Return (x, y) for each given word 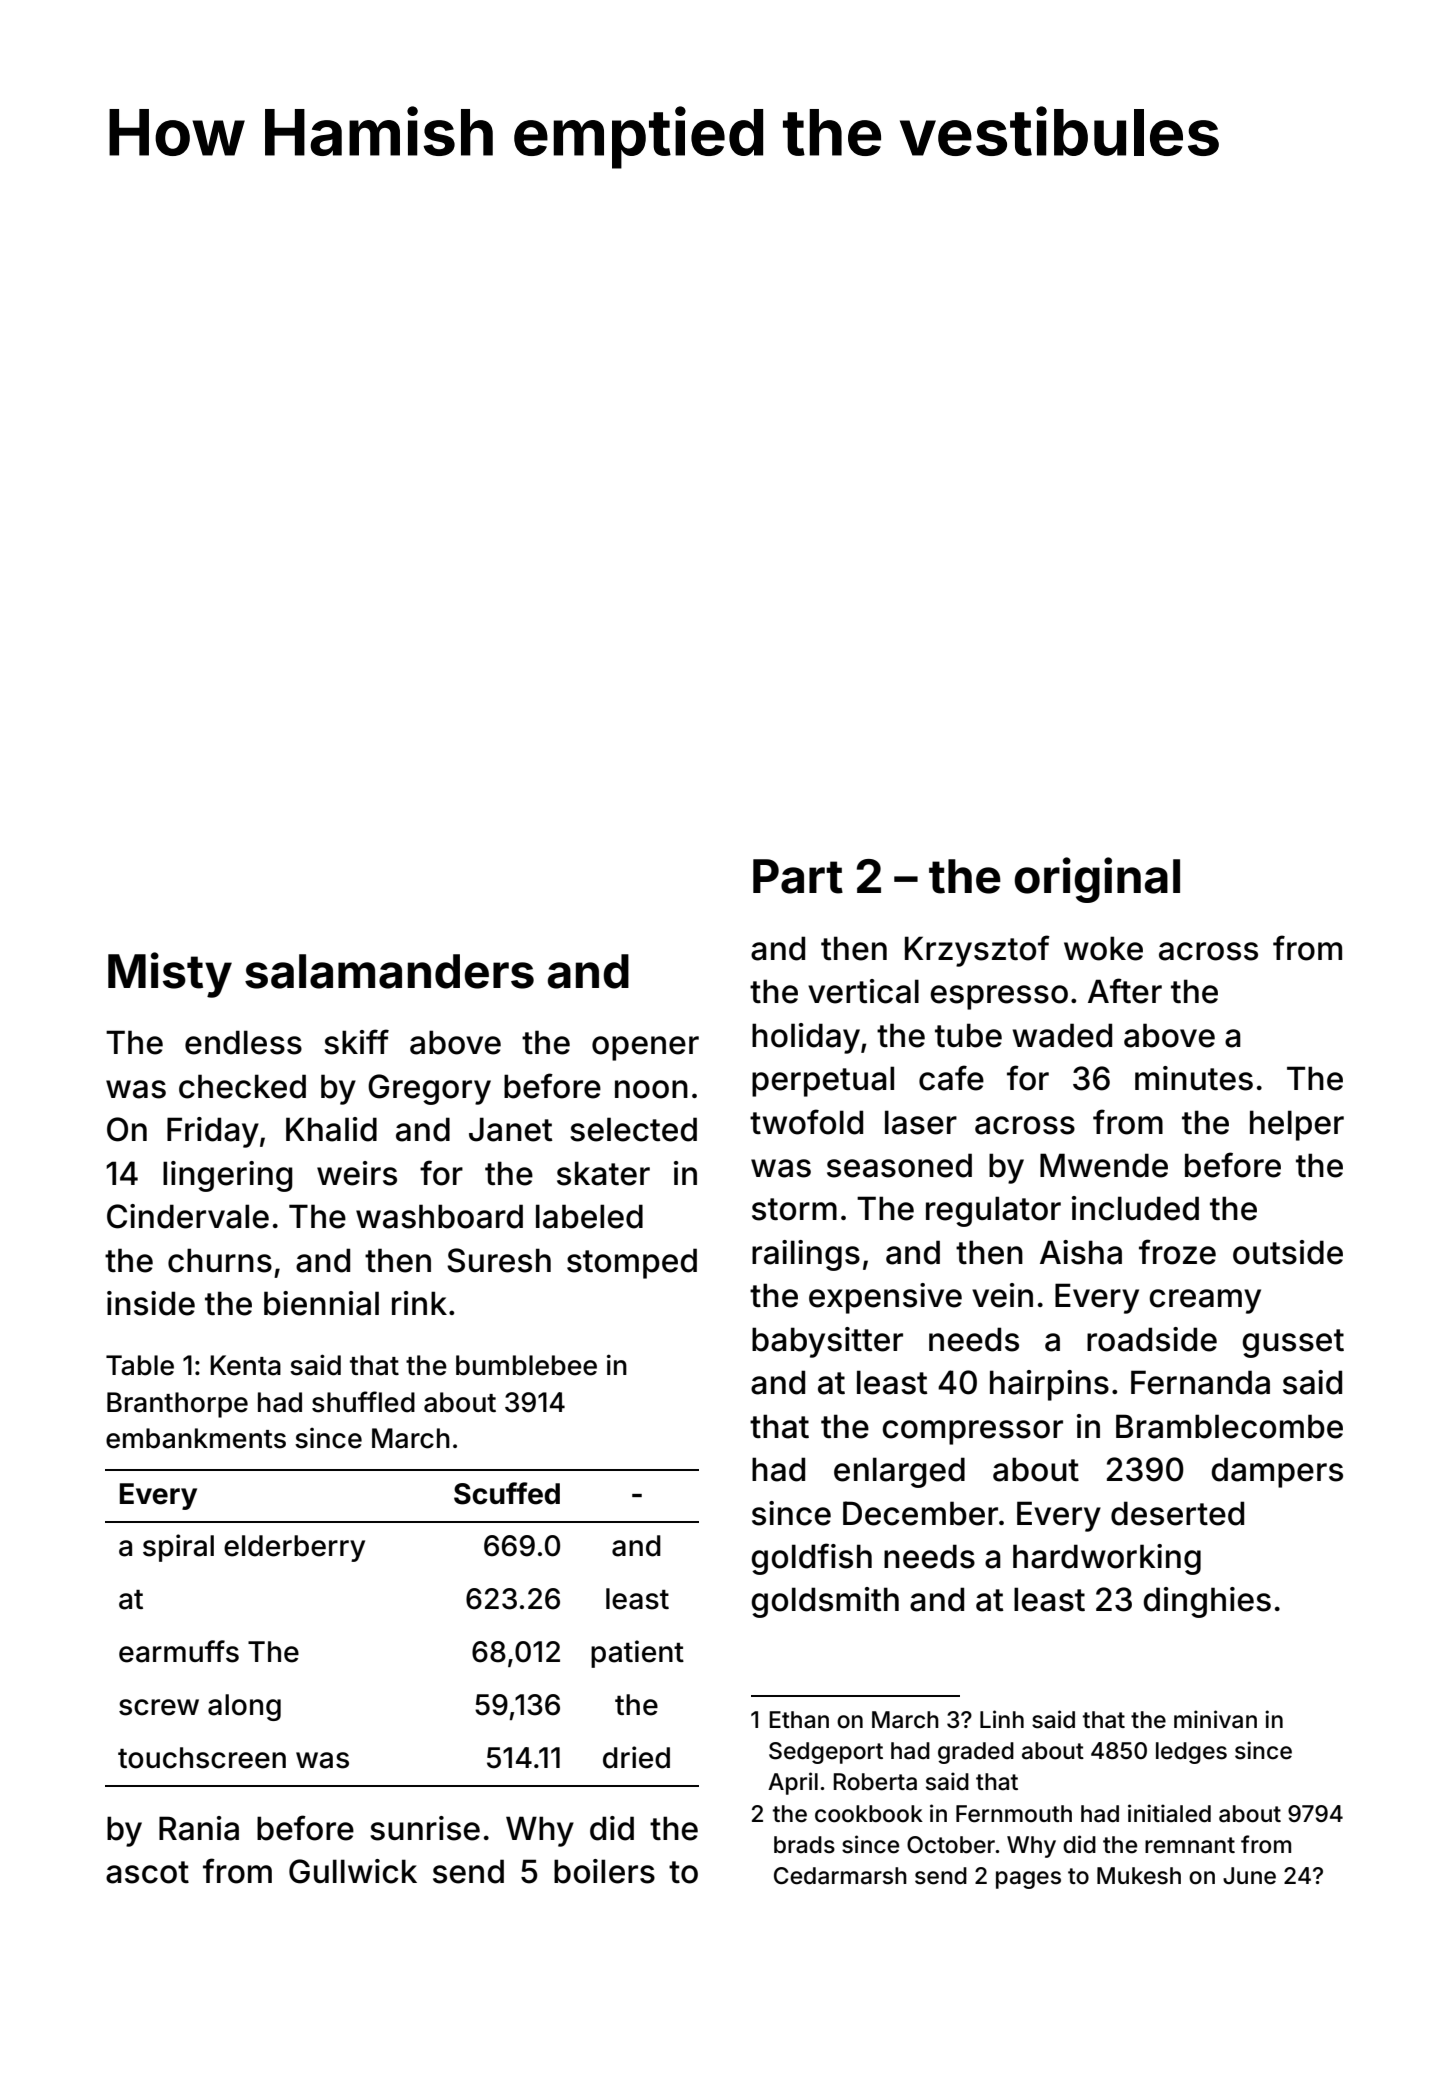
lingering (228, 1176)
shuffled (363, 1402)
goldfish (811, 1559)
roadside (1152, 1339)
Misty (170, 975)
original (1097, 880)
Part (798, 876)
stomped (632, 1263)
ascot (147, 1872)
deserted (1177, 1513)
